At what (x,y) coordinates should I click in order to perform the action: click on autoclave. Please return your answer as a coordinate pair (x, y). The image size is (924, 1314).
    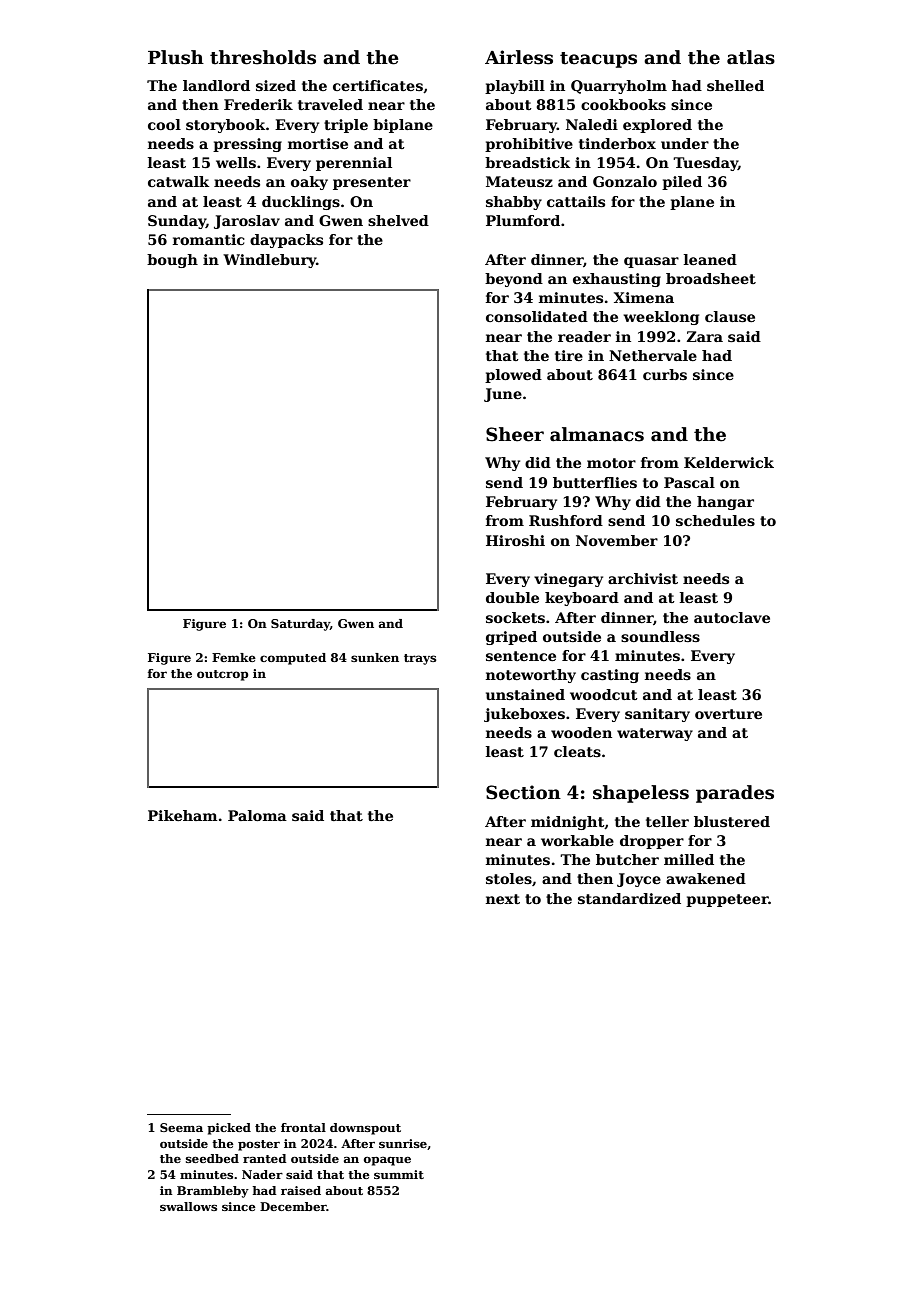
    Looking at the image, I should click on (732, 617).
